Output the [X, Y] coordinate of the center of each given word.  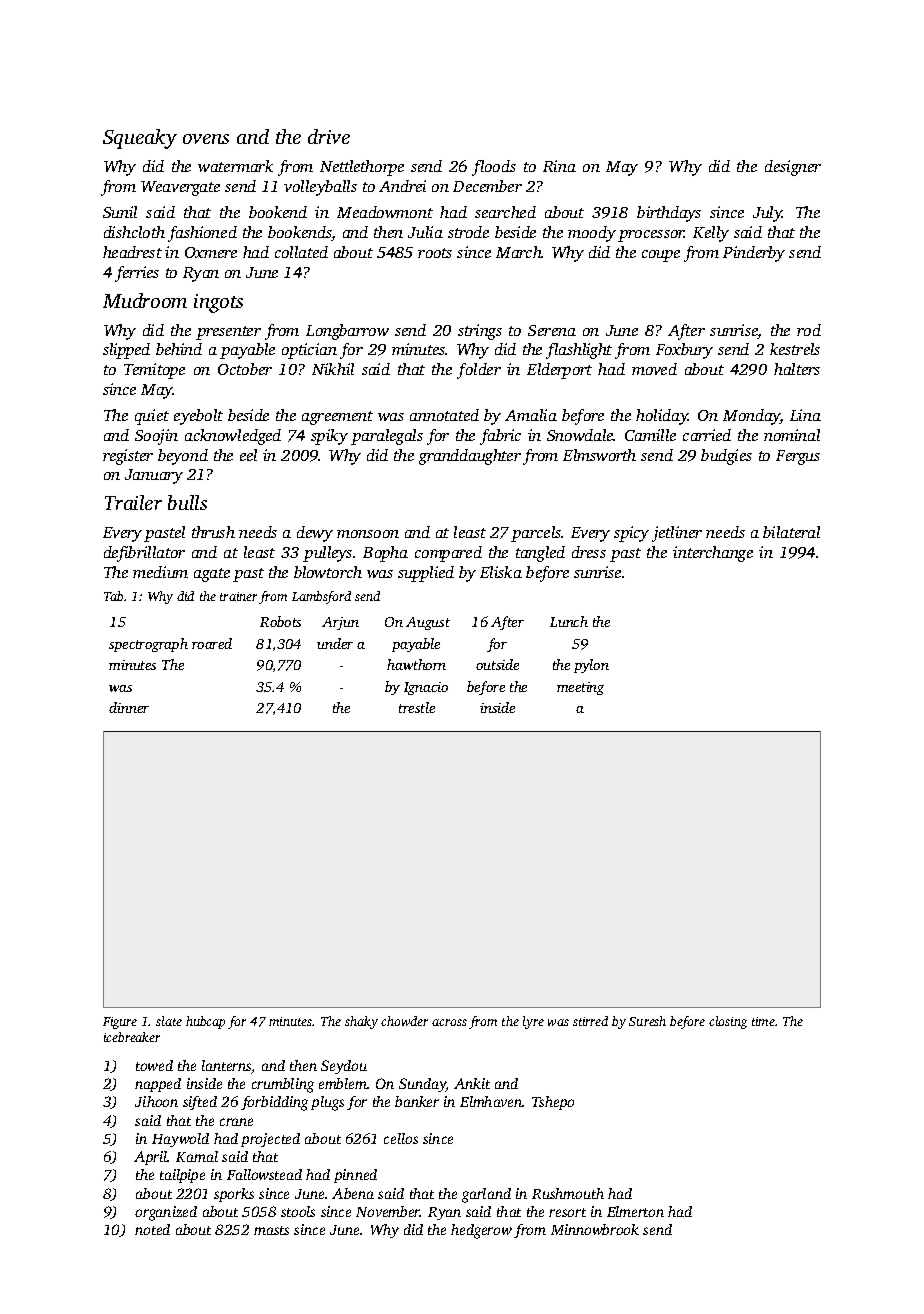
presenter [228, 333]
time [763, 1021]
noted [152, 1229]
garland [486, 1195]
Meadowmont [385, 212]
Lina [805, 415]
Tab [113, 596]
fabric [500, 437]
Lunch [569, 621]
